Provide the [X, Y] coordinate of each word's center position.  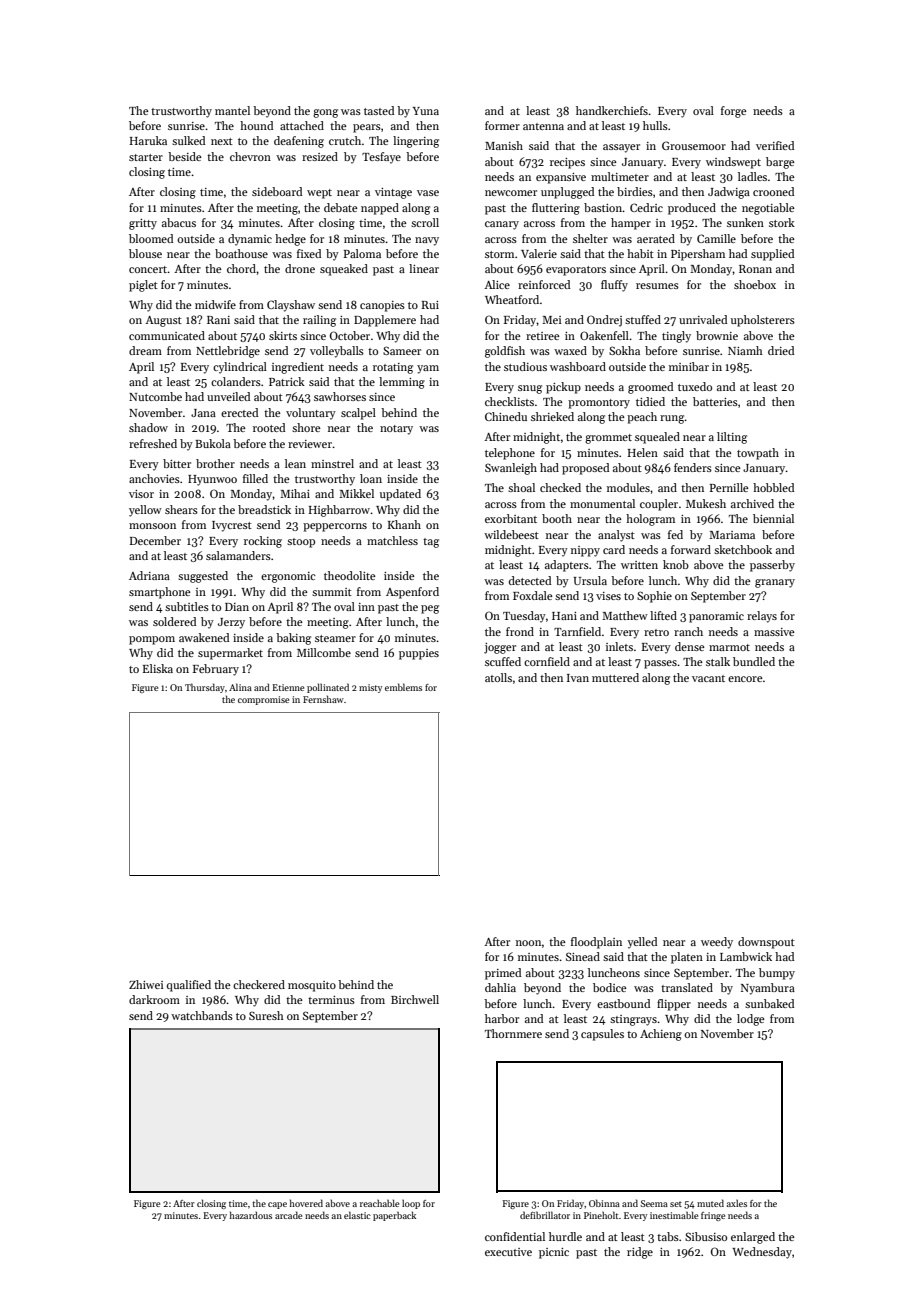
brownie [717, 335]
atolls [498, 677]
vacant [708, 678]
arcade [288, 1215]
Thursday [205, 688]
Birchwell [415, 999]
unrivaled [703, 319]
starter [146, 157]
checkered [259, 984]
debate [341, 207]
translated [687, 987]
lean [295, 463]
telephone [510, 454]
